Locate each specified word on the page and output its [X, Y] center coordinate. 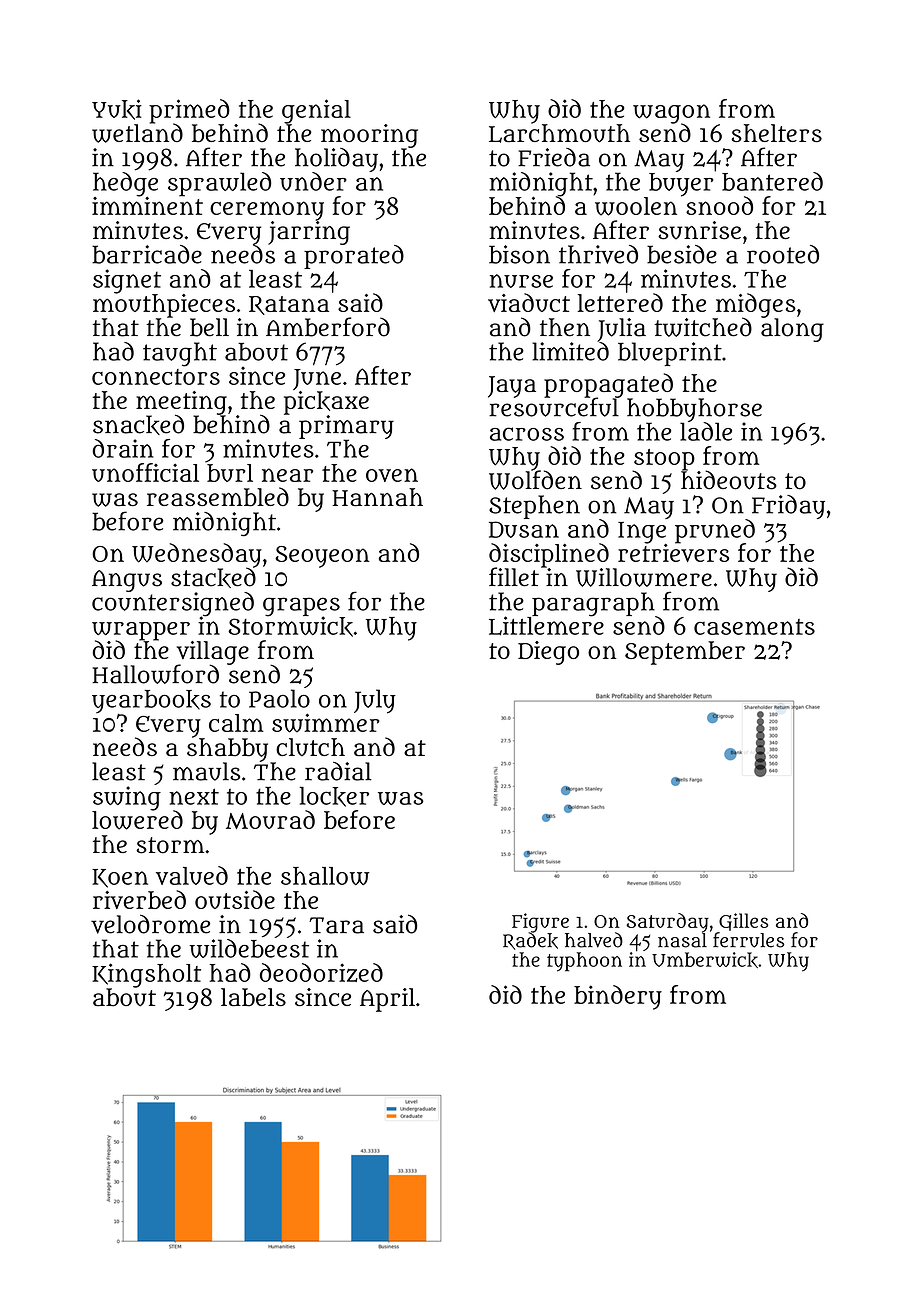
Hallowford [155, 674]
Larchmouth [559, 133]
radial [338, 771]
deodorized [321, 972]
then [565, 327]
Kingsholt [146, 975]
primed [189, 111]
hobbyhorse [694, 410]
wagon [671, 114]
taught [180, 354]
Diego [548, 653]
